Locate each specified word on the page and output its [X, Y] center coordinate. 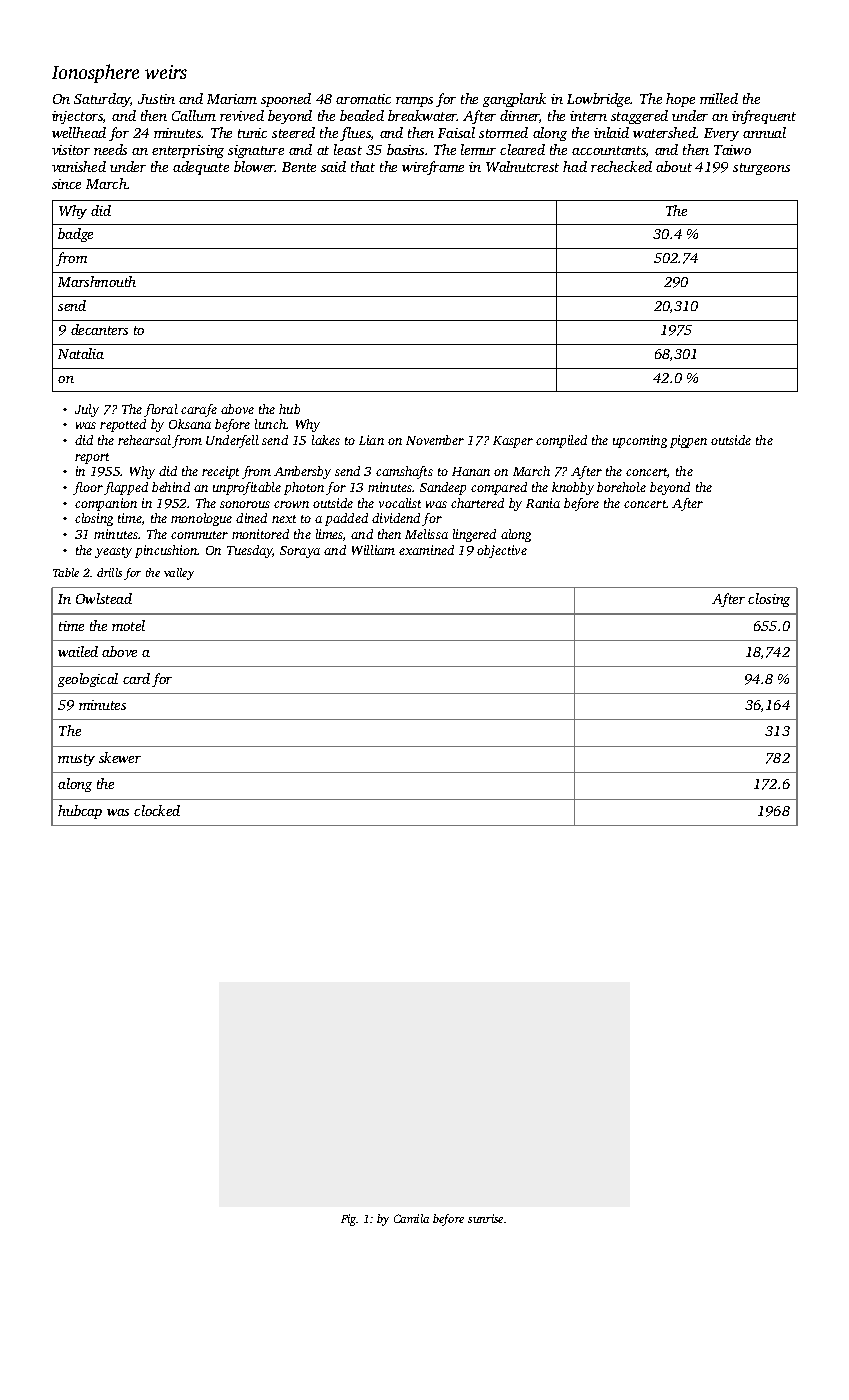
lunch [270, 424]
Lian [371, 440]
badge [75, 235]
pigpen [688, 441]
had [575, 166]
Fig [349, 1220]
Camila [411, 1218]
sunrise [485, 1218]
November [435, 440]
